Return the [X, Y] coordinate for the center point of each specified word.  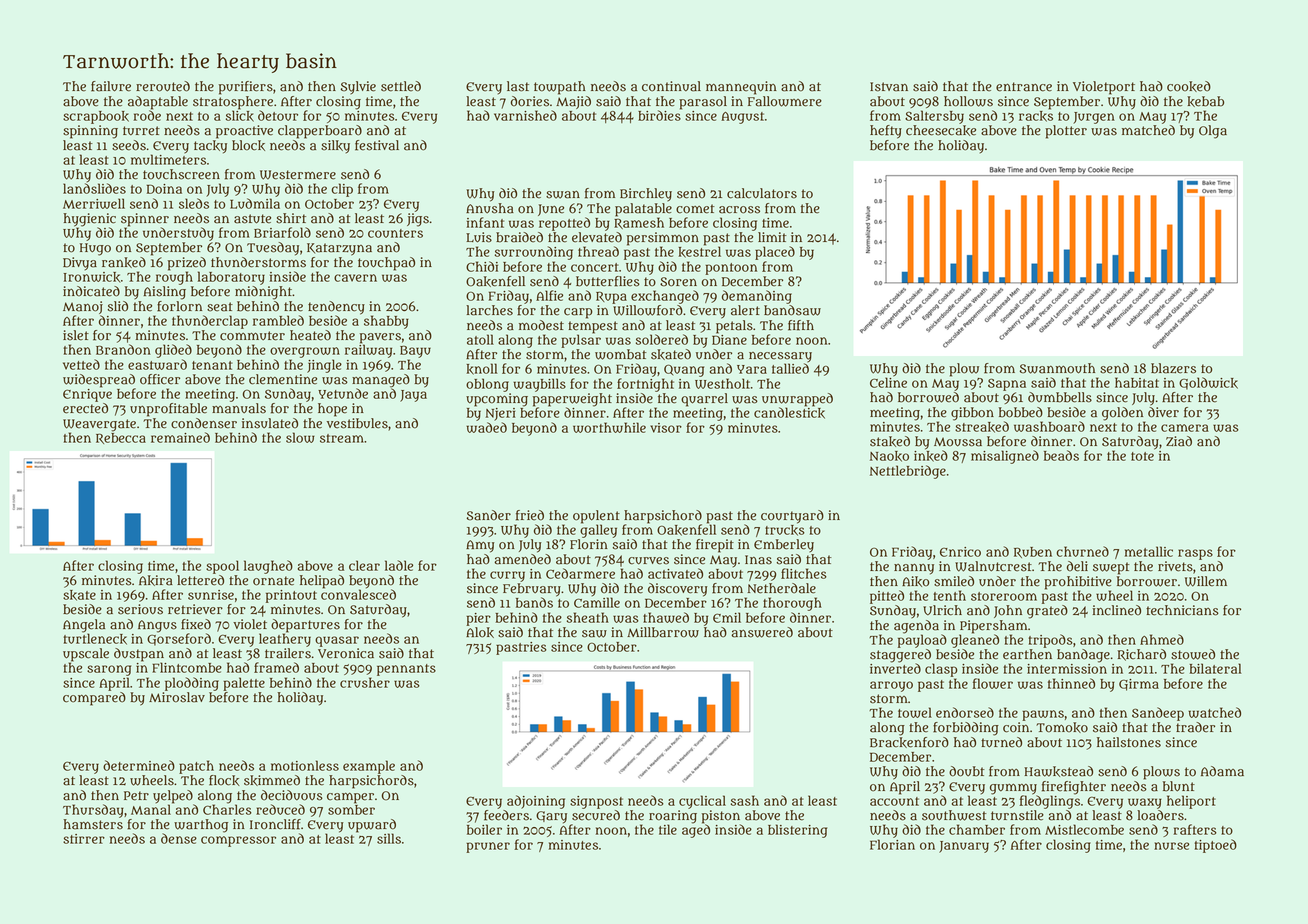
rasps [1195, 554]
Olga [1213, 132]
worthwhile [609, 427]
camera [1185, 428]
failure [111, 86]
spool [222, 567]
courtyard [792, 517]
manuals [239, 408]
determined [139, 765]
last [518, 86]
